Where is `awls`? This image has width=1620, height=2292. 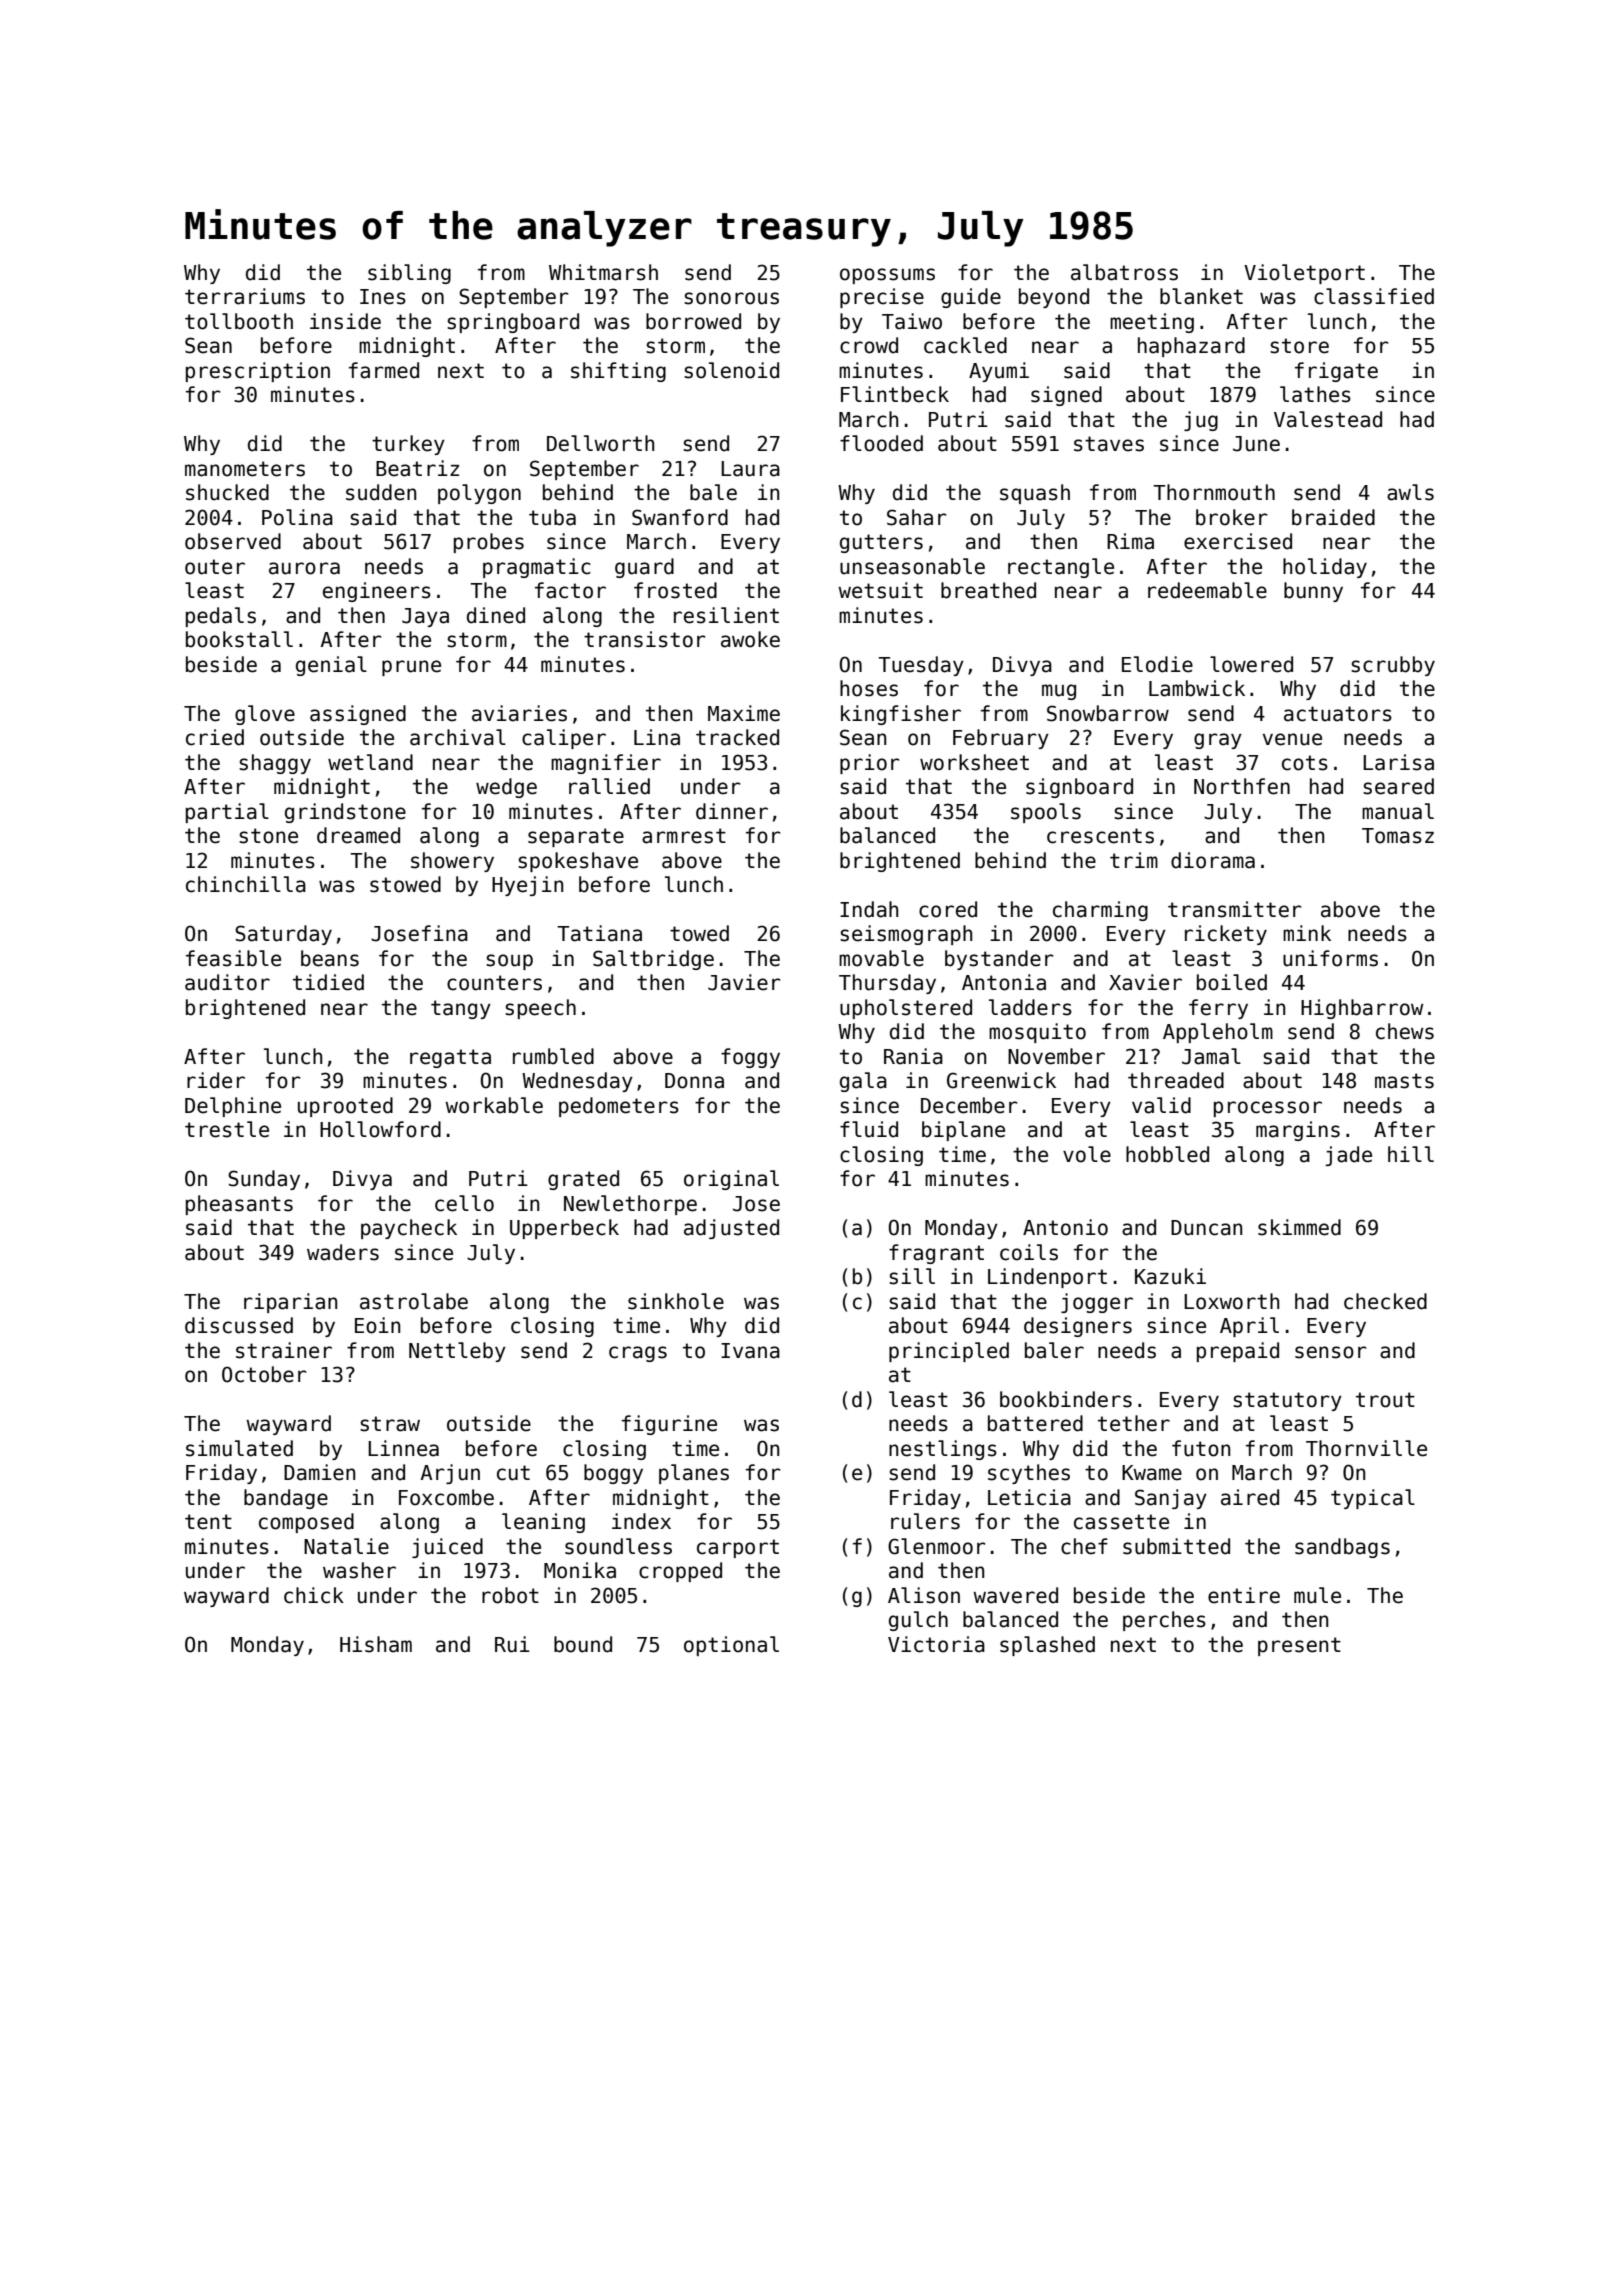 awls is located at coordinates (1410, 492).
